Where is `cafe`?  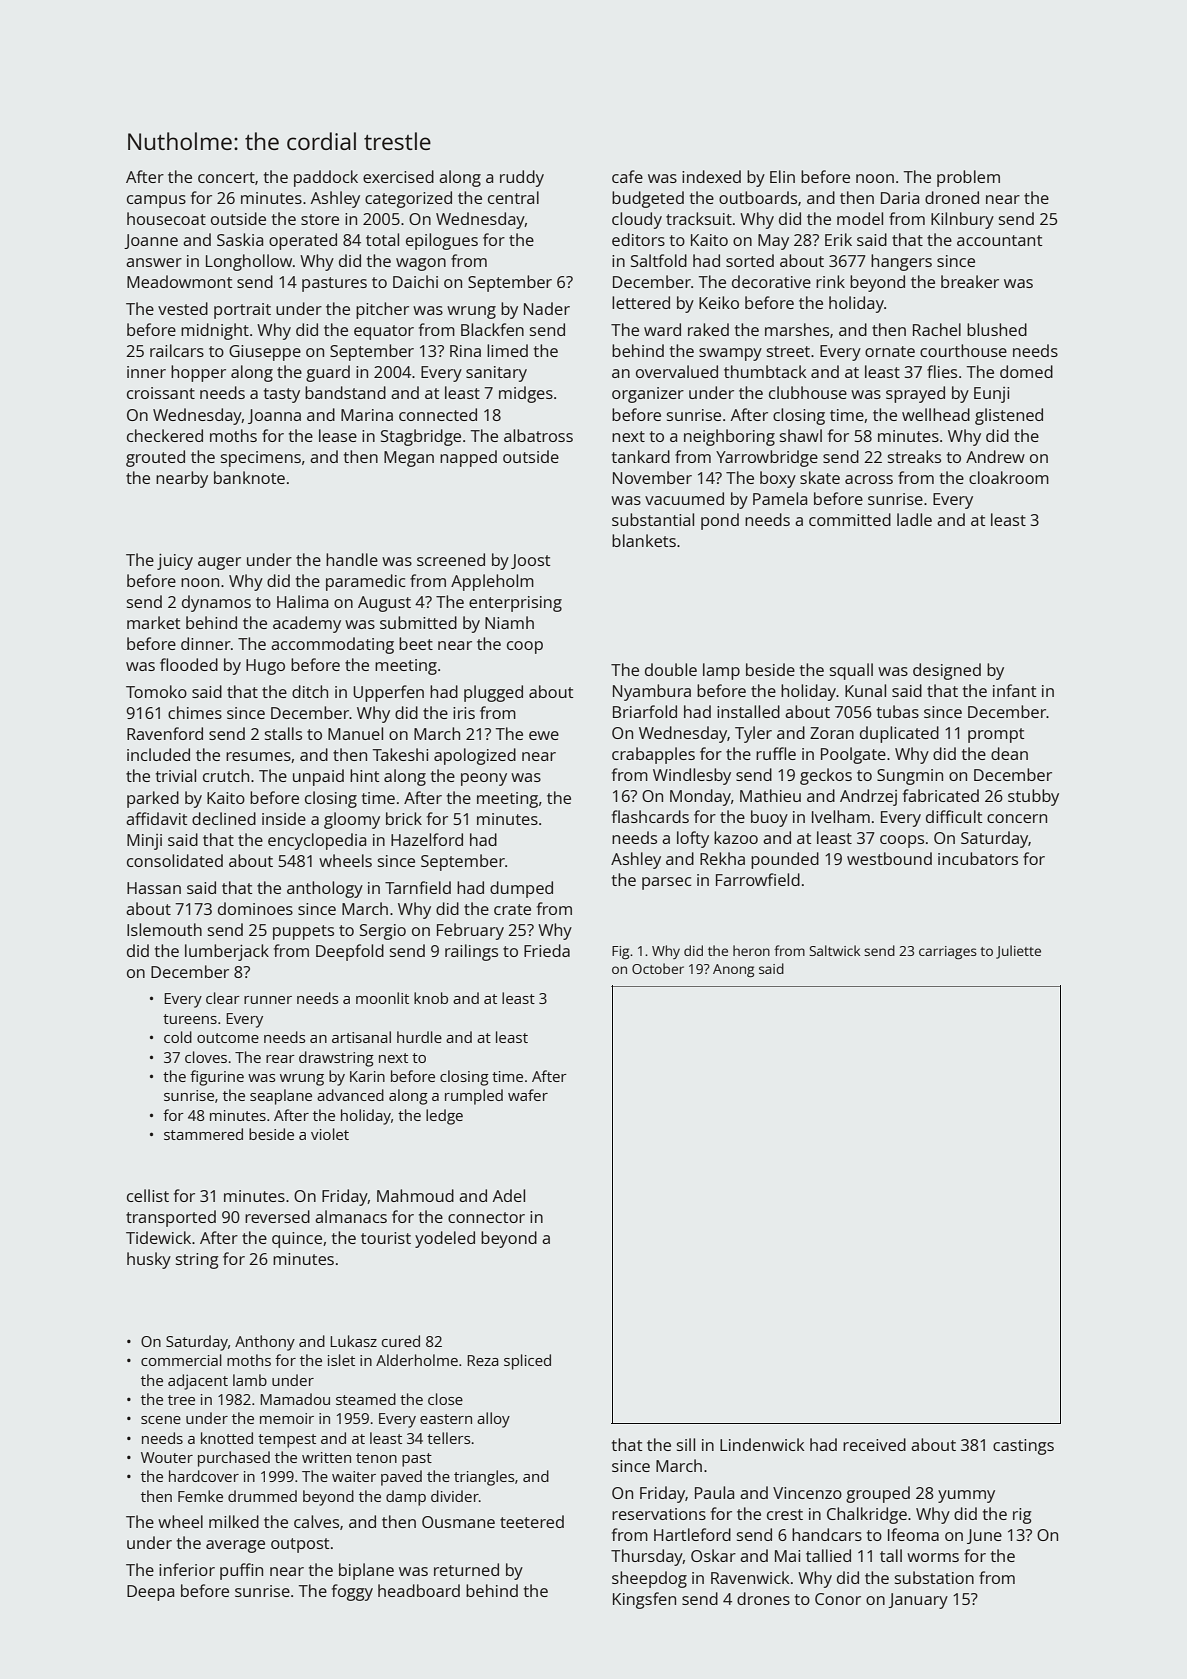 cafe is located at coordinates (627, 176).
